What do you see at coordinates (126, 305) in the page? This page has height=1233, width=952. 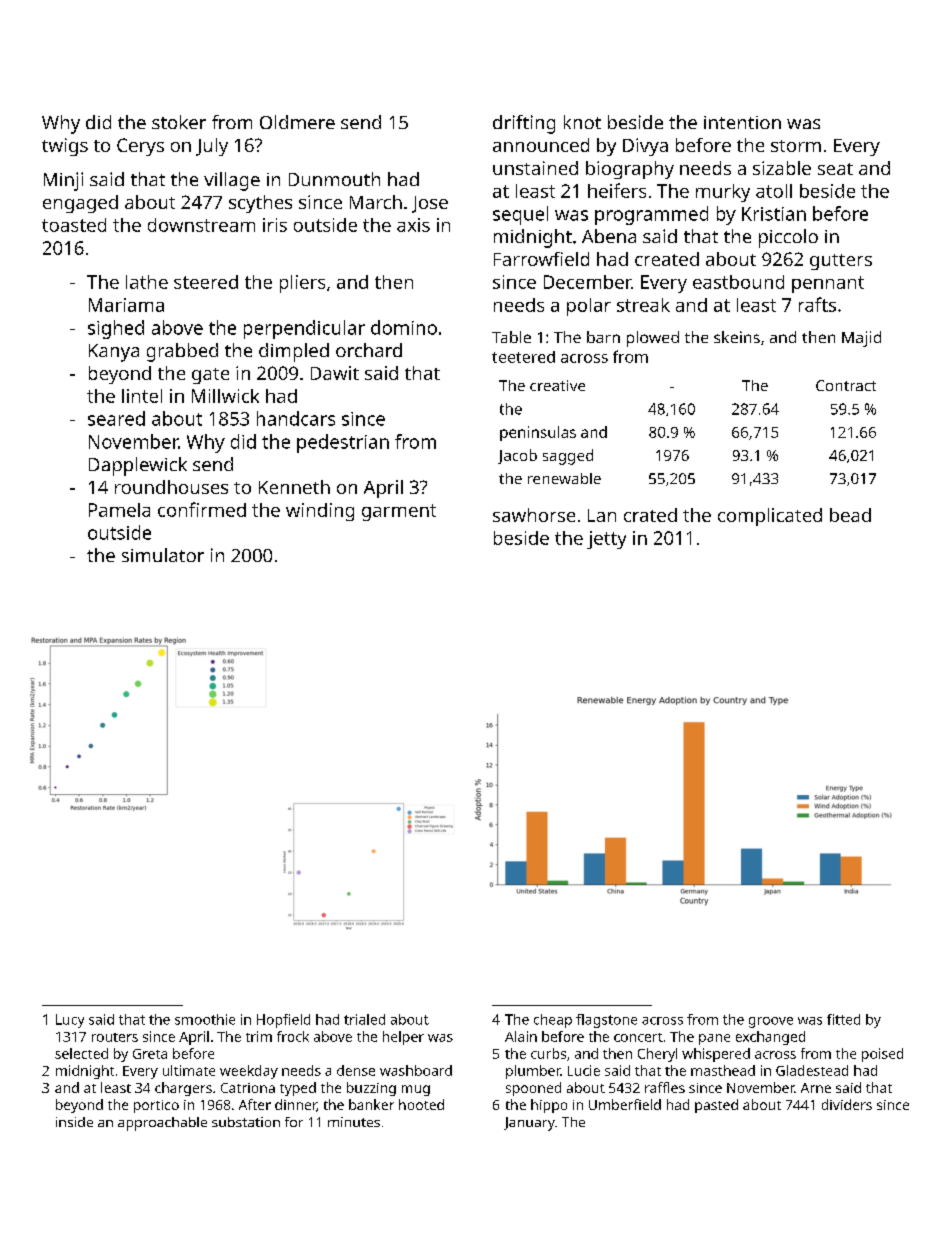 I see `Mariama` at bounding box center [126, 305].
